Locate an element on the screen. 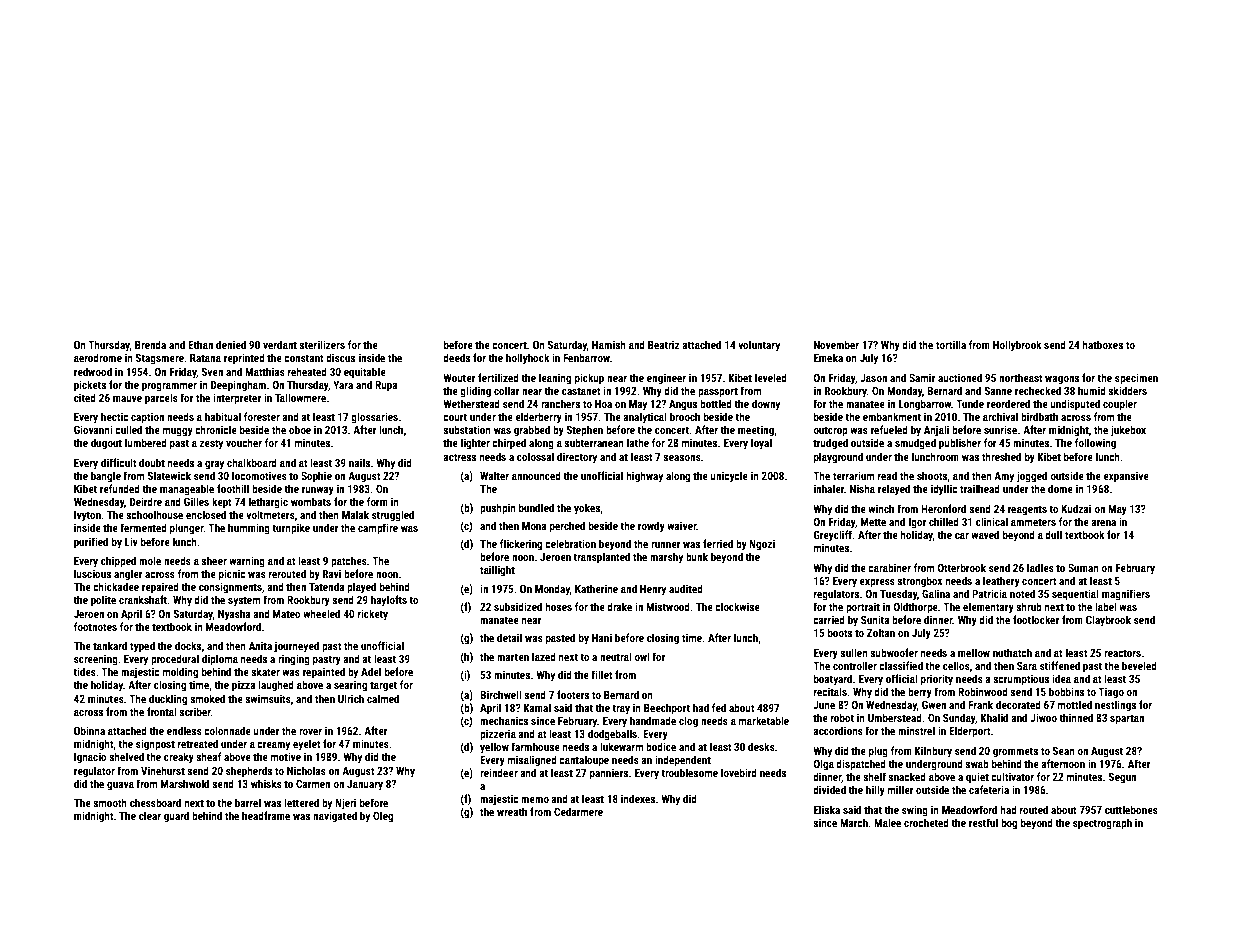  flickering is located at coordinates (521, 545).
